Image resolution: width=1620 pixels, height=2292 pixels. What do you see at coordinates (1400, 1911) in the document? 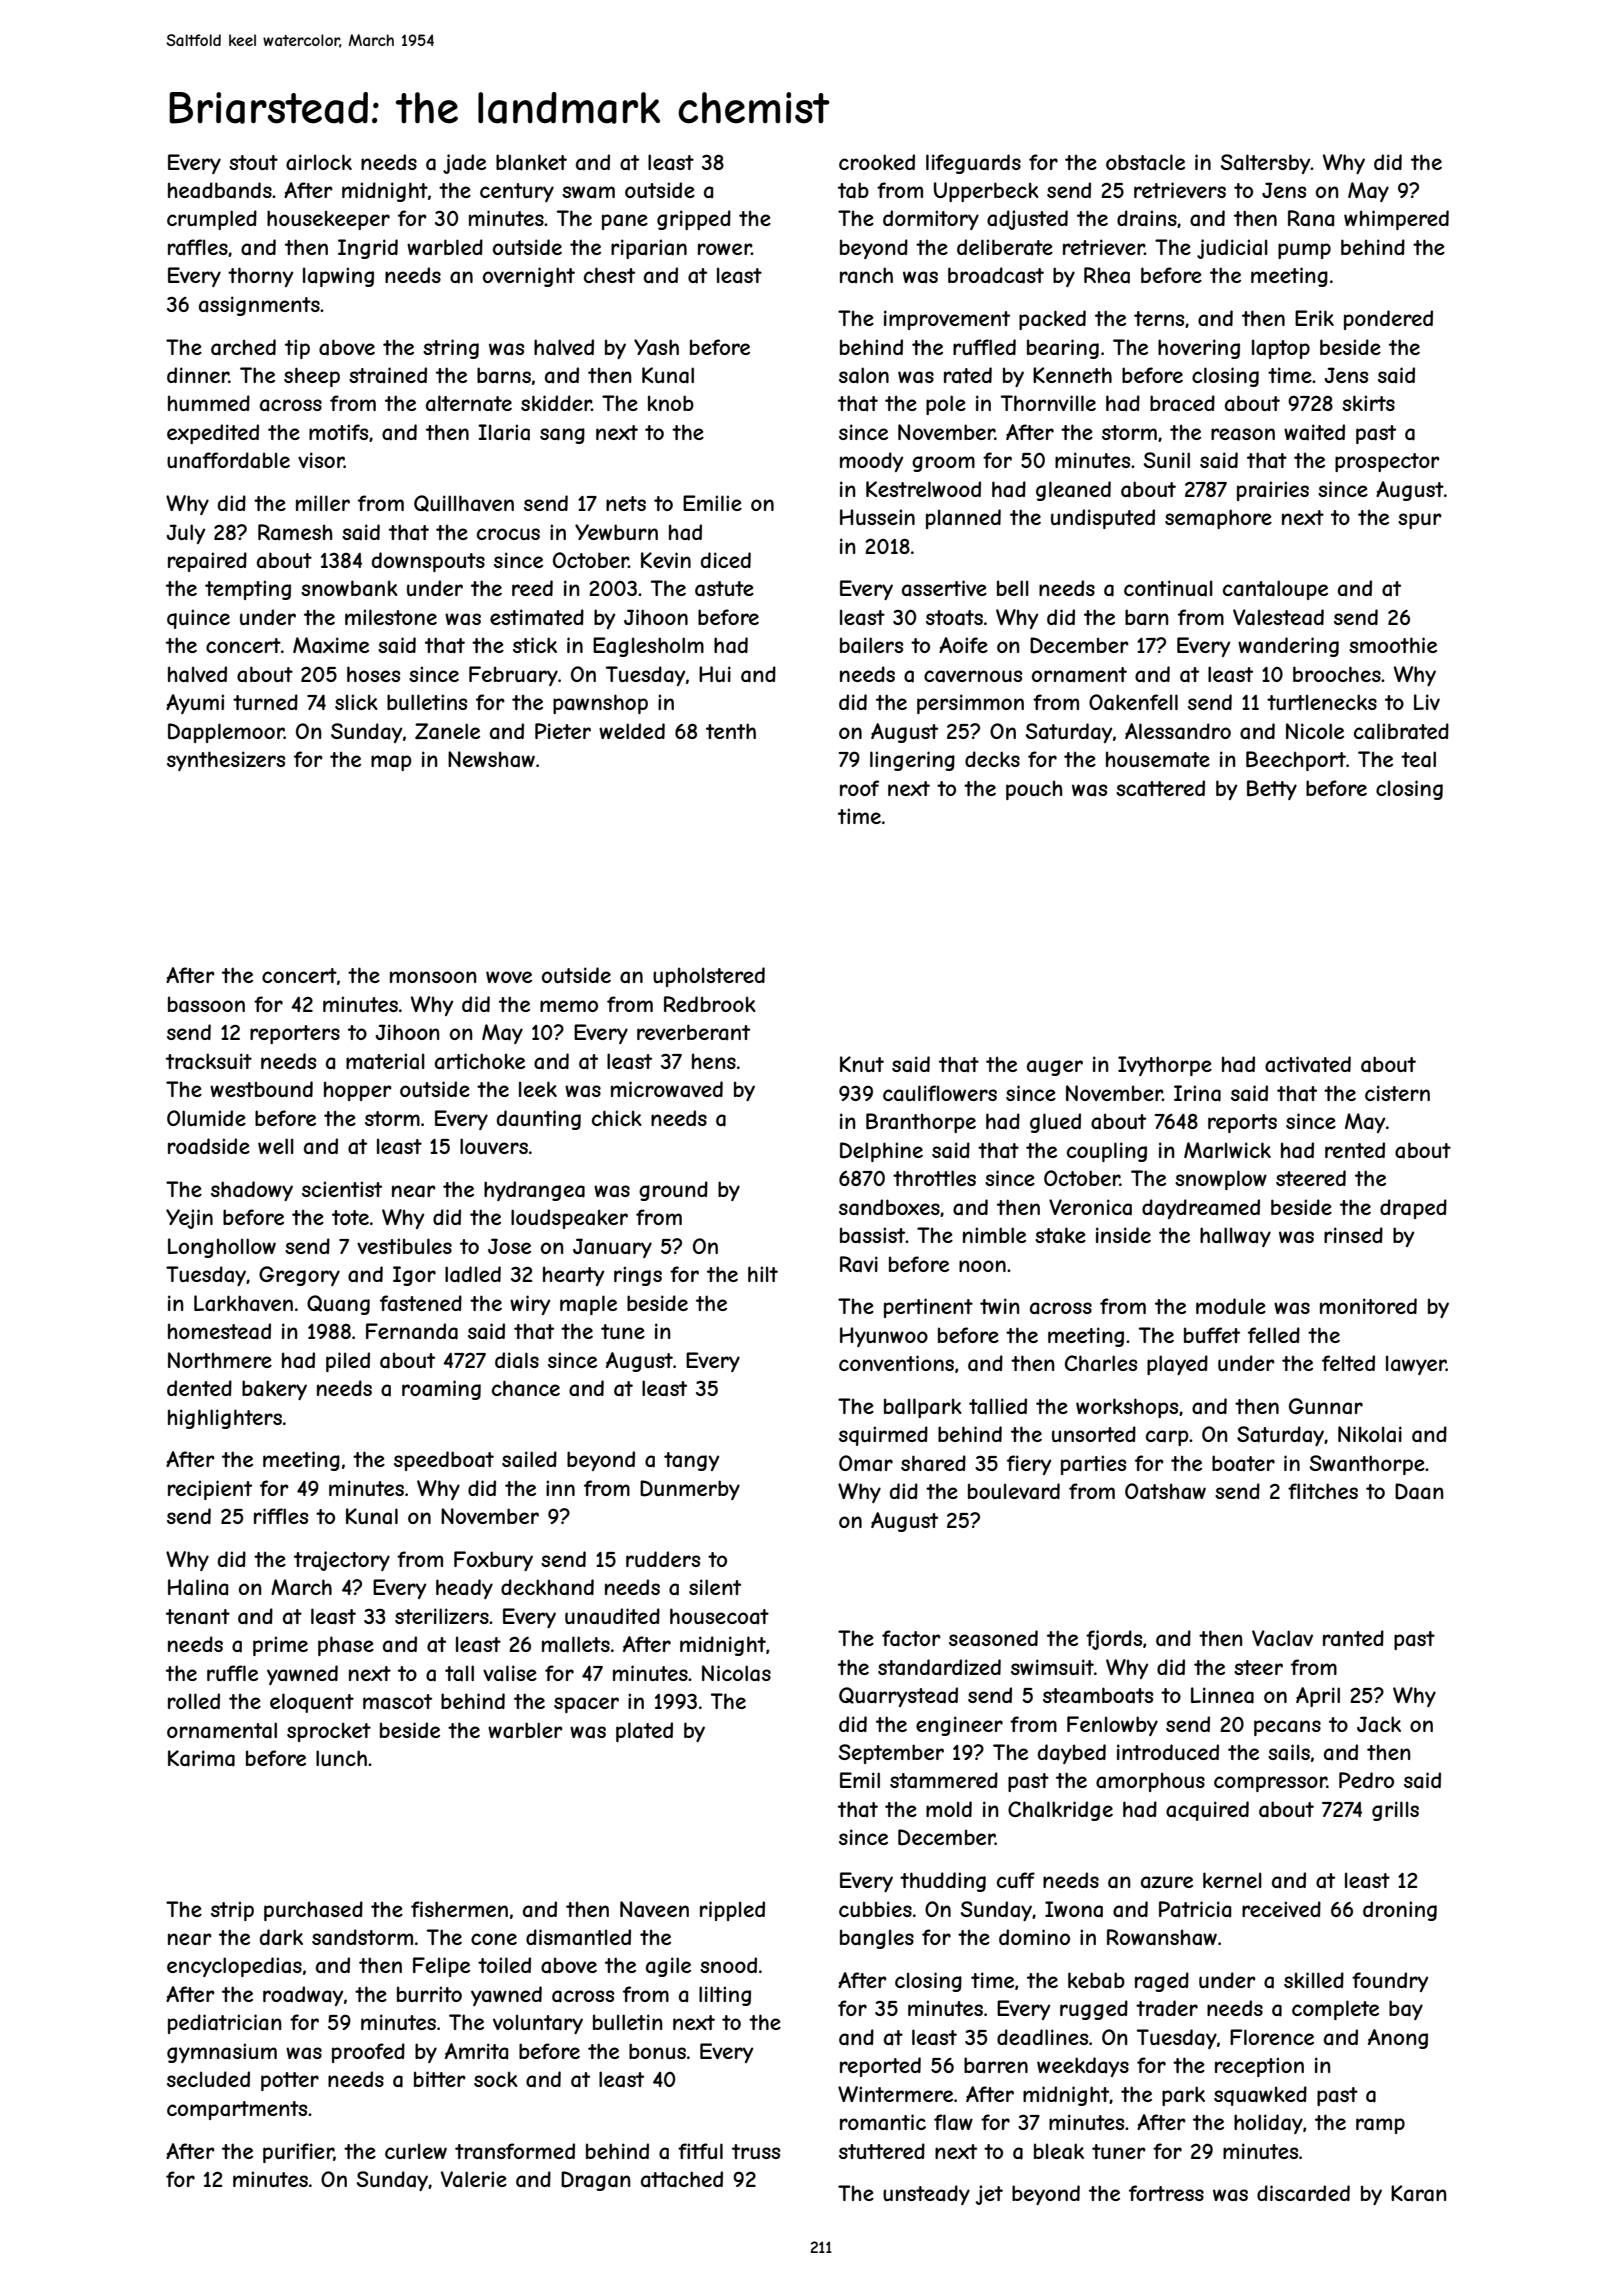
I see `droning` at bounding box center [1400, 1911].
